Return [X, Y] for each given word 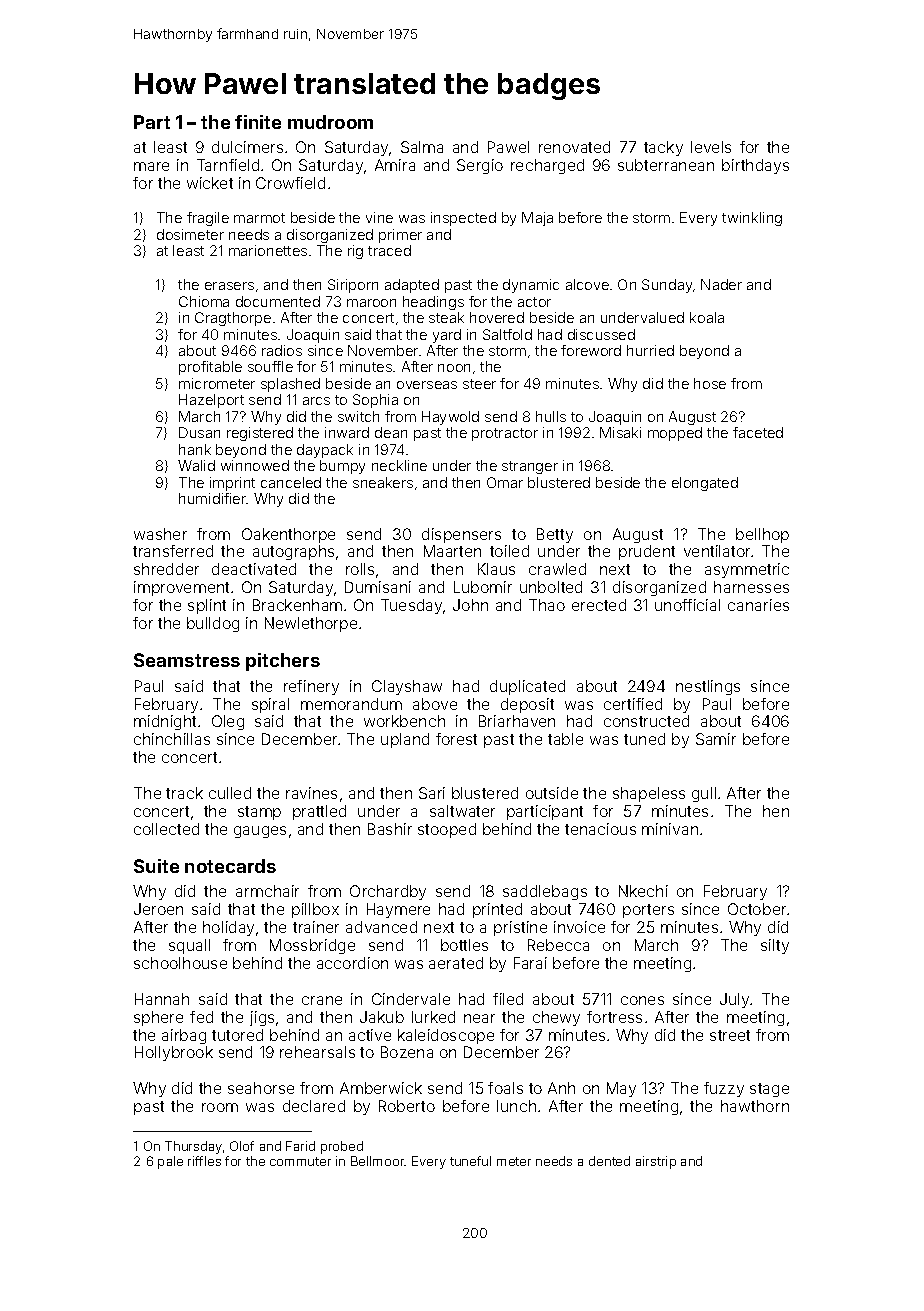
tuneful [470, 1161]
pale [170, 1162]
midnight [165, 722]
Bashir [390, 829]
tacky [663, 148]
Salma [422, 147]
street [730, 1035]
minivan [670, 829]
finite [258, 122]
